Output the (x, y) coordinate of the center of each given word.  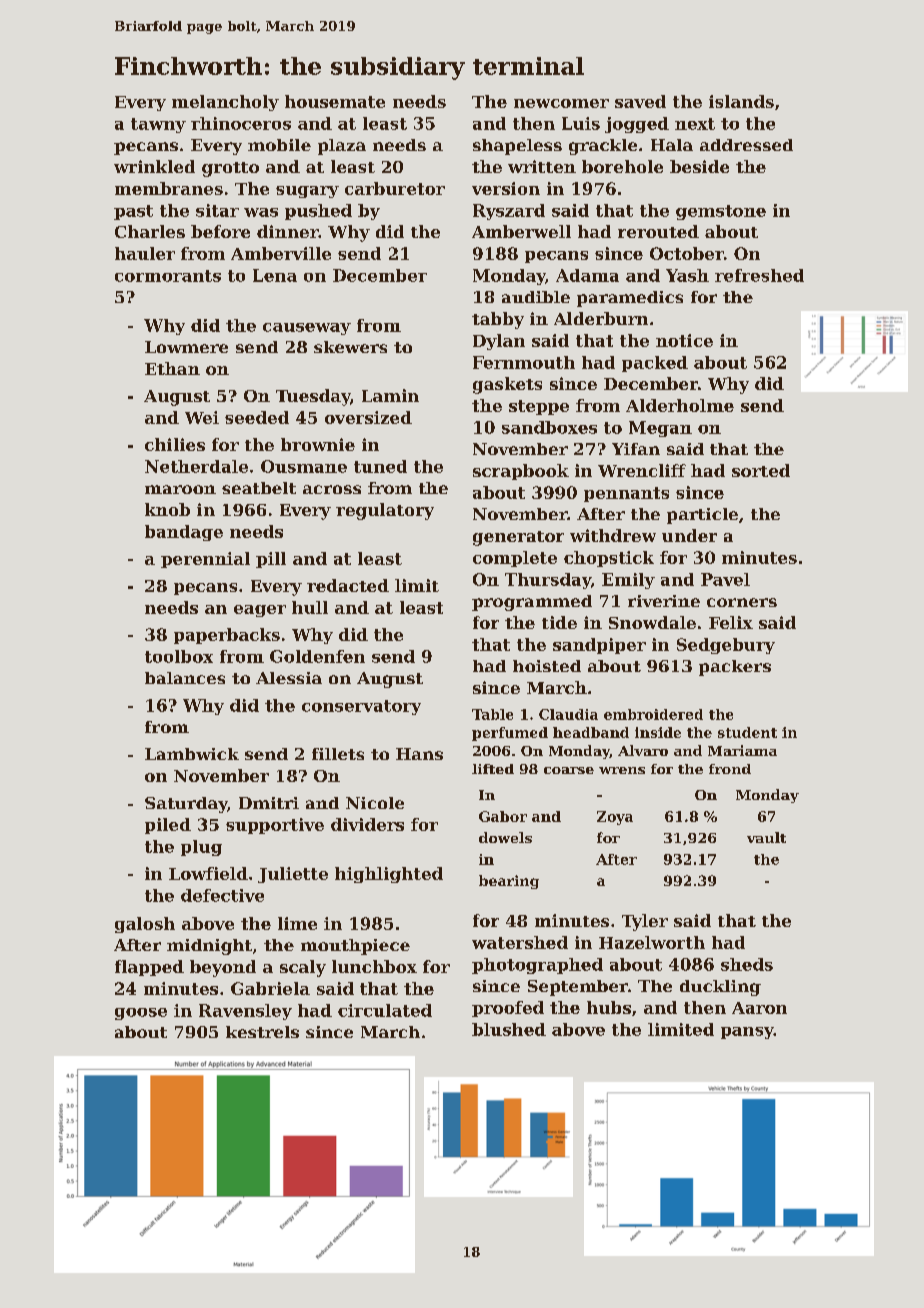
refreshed (759, 275)
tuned (380, 466)
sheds (747, 964)
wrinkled (154, 166)
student (747, 732)
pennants (626, 494)
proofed (508, 1009)
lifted (493, 769)
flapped (149, 968)
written (542, 166)
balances (185, 678)
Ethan (172, 368)
